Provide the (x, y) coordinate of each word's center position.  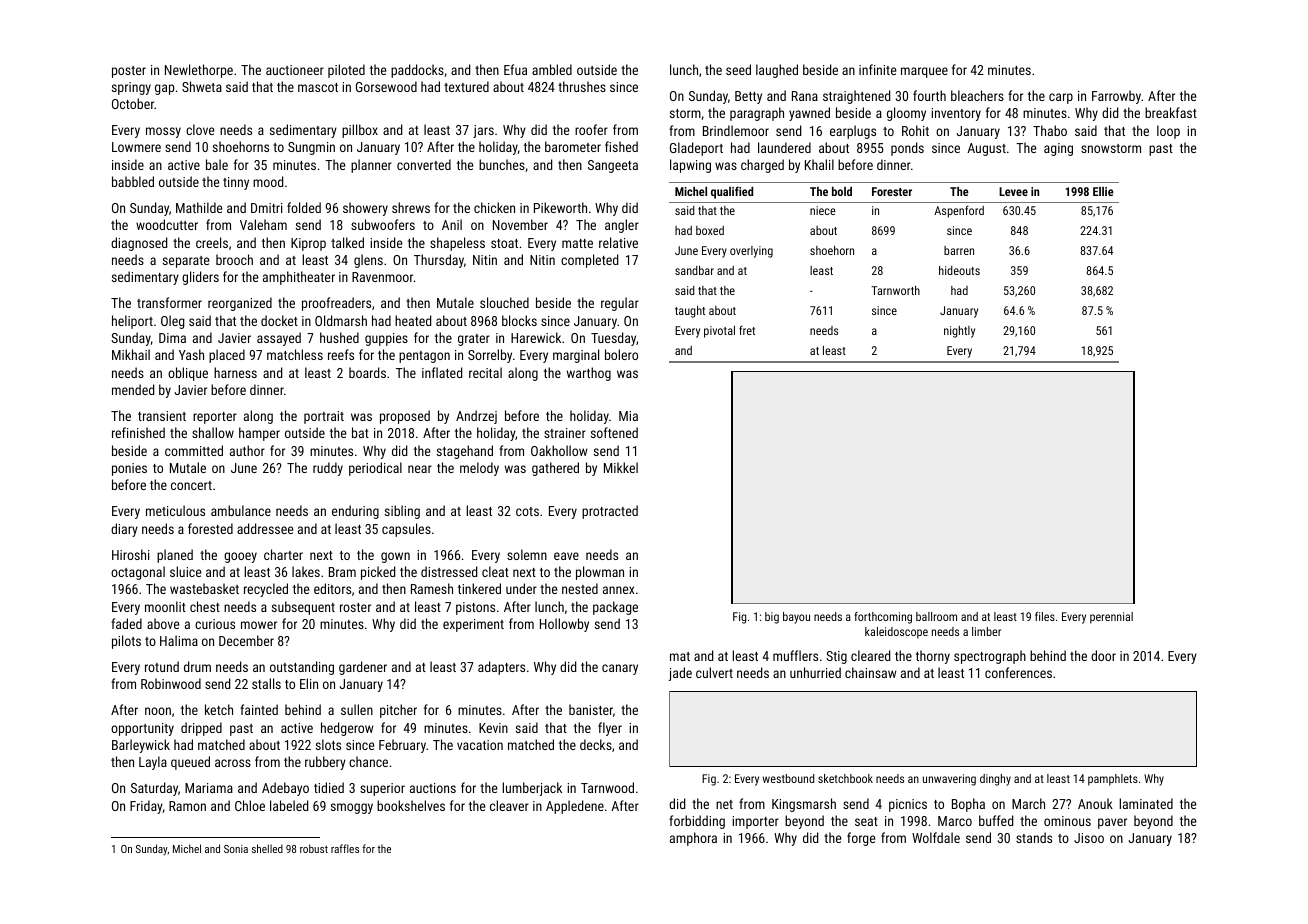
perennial (1111, 618)
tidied (329, 787)
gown (395, 557)
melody (479, 469)
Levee (1013, 191)
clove (200, 129)
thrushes (582, 86)
